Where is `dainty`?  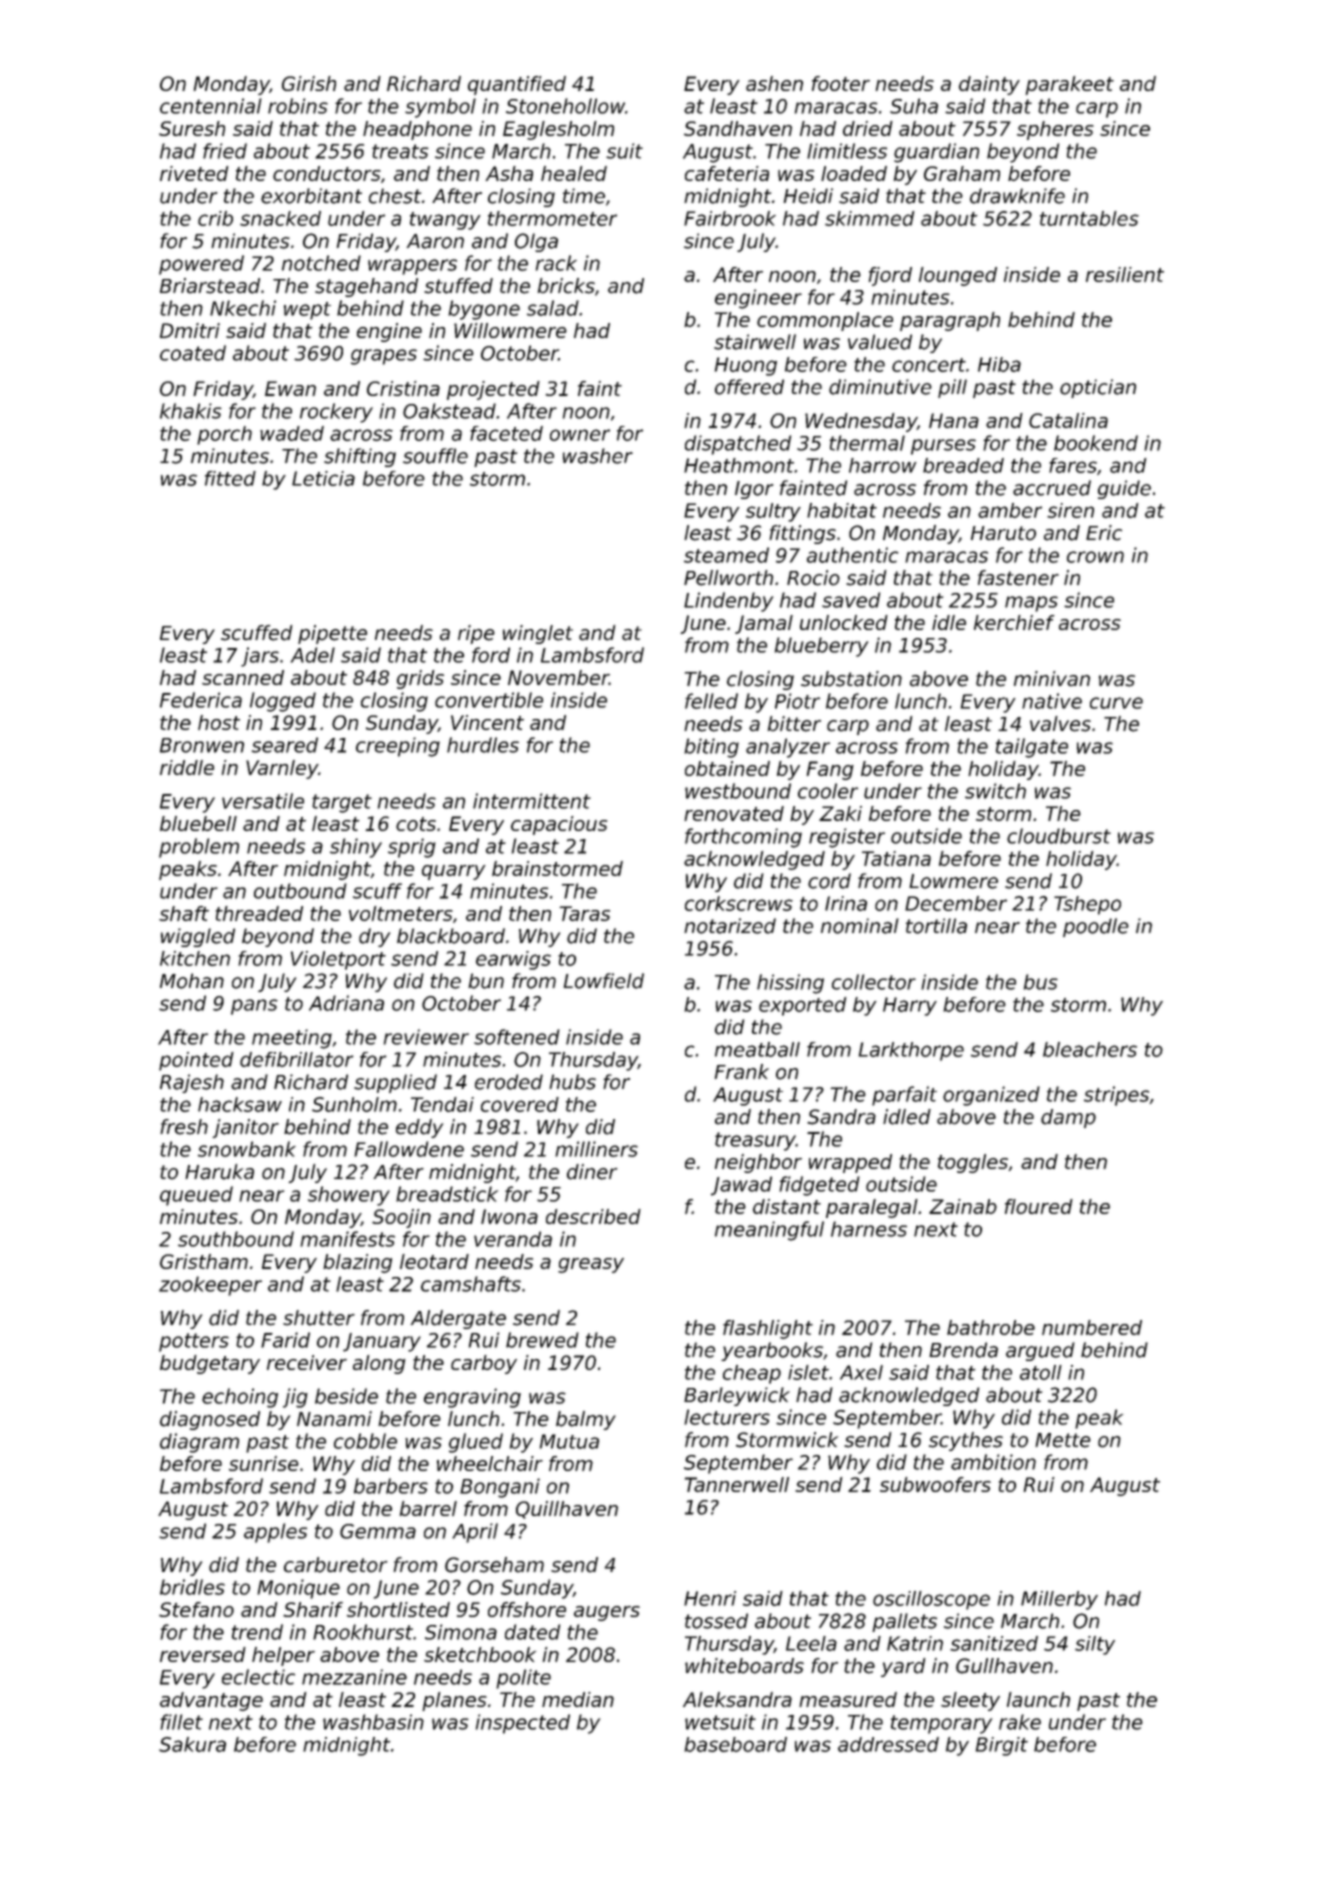 dainty is located at coordinates (989, 85).
